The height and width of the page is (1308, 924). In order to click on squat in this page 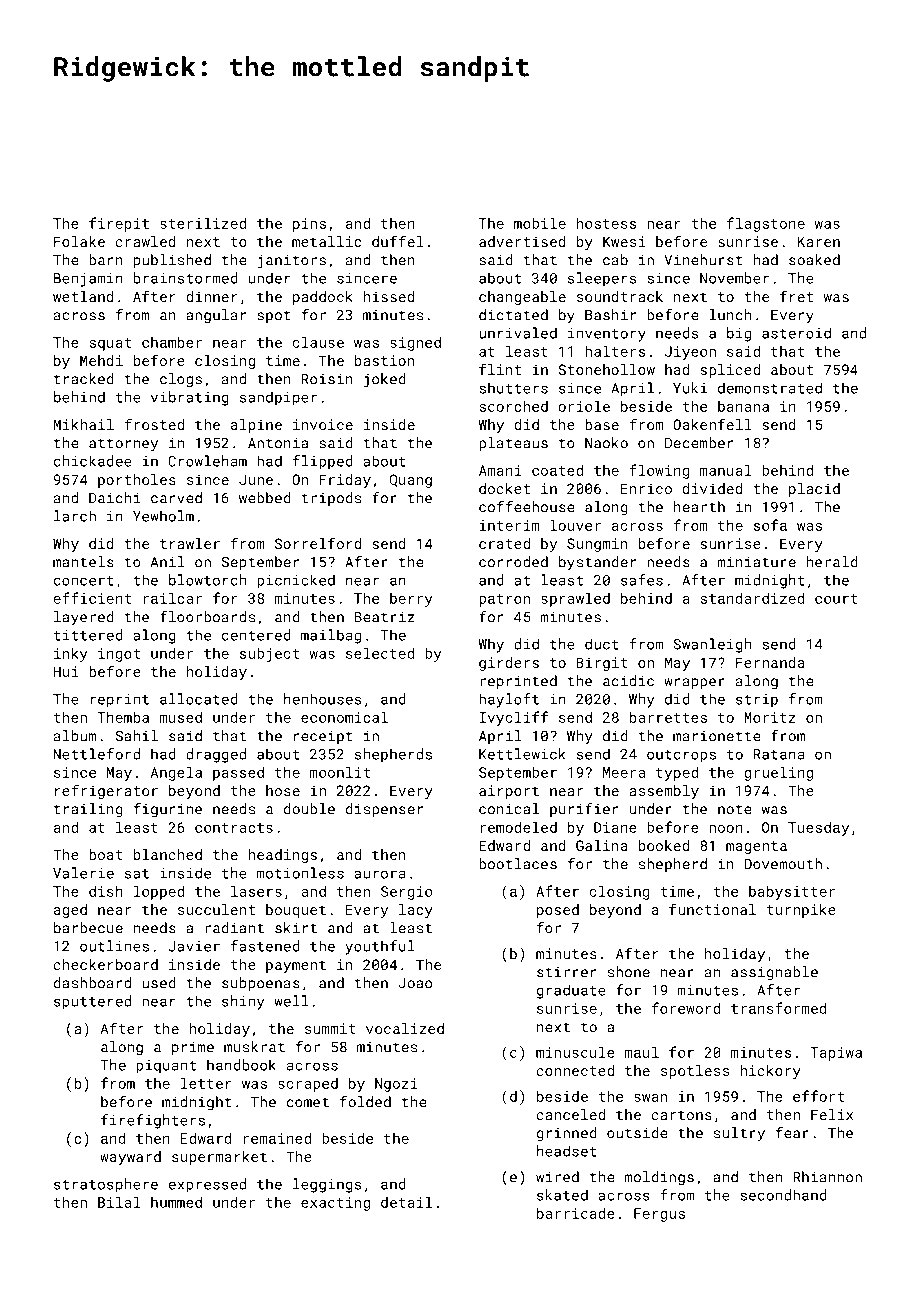, I will do `click(110, 344)`.
